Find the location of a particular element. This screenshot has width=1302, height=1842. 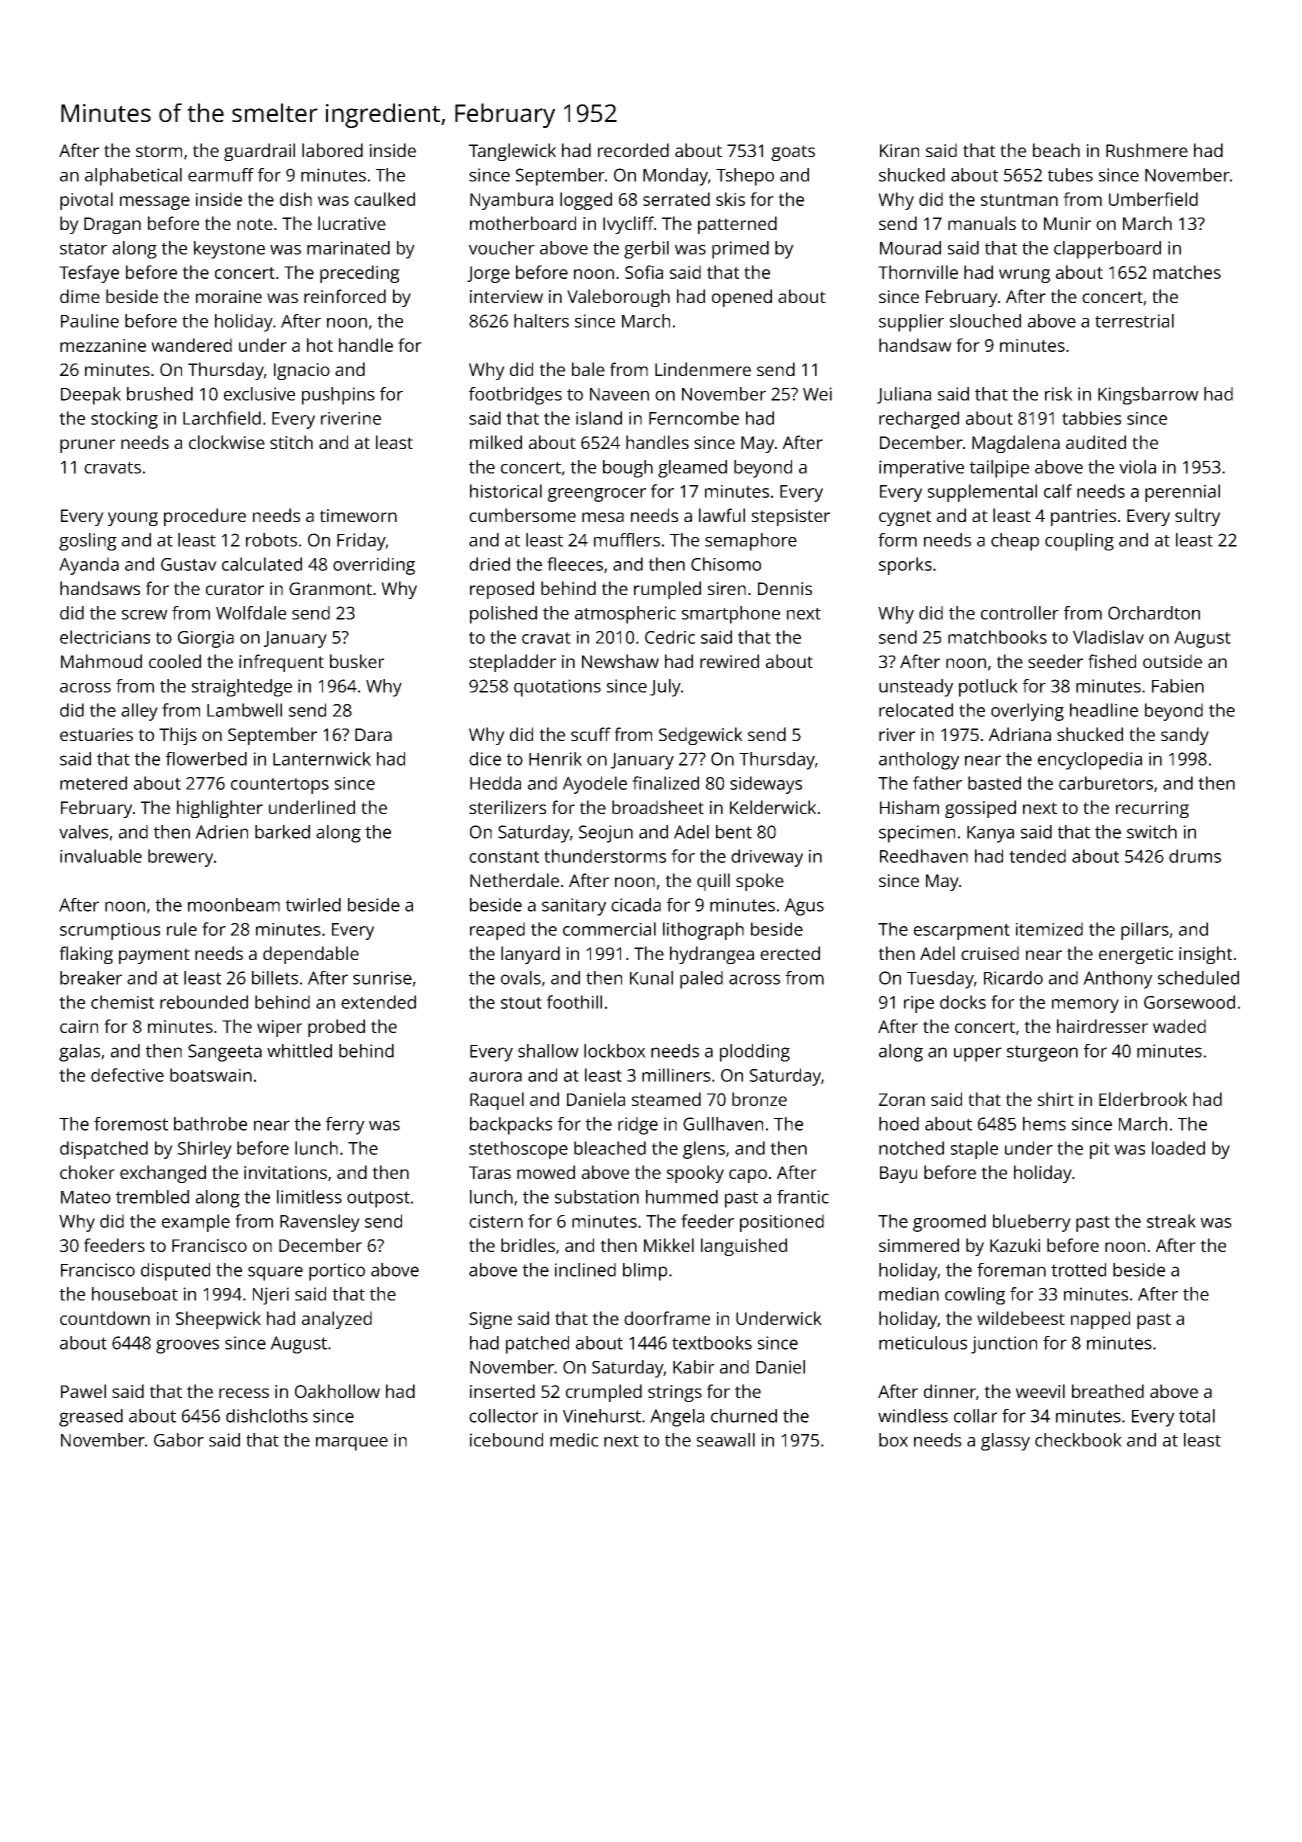

paled is located at coordinates (701, 980).
